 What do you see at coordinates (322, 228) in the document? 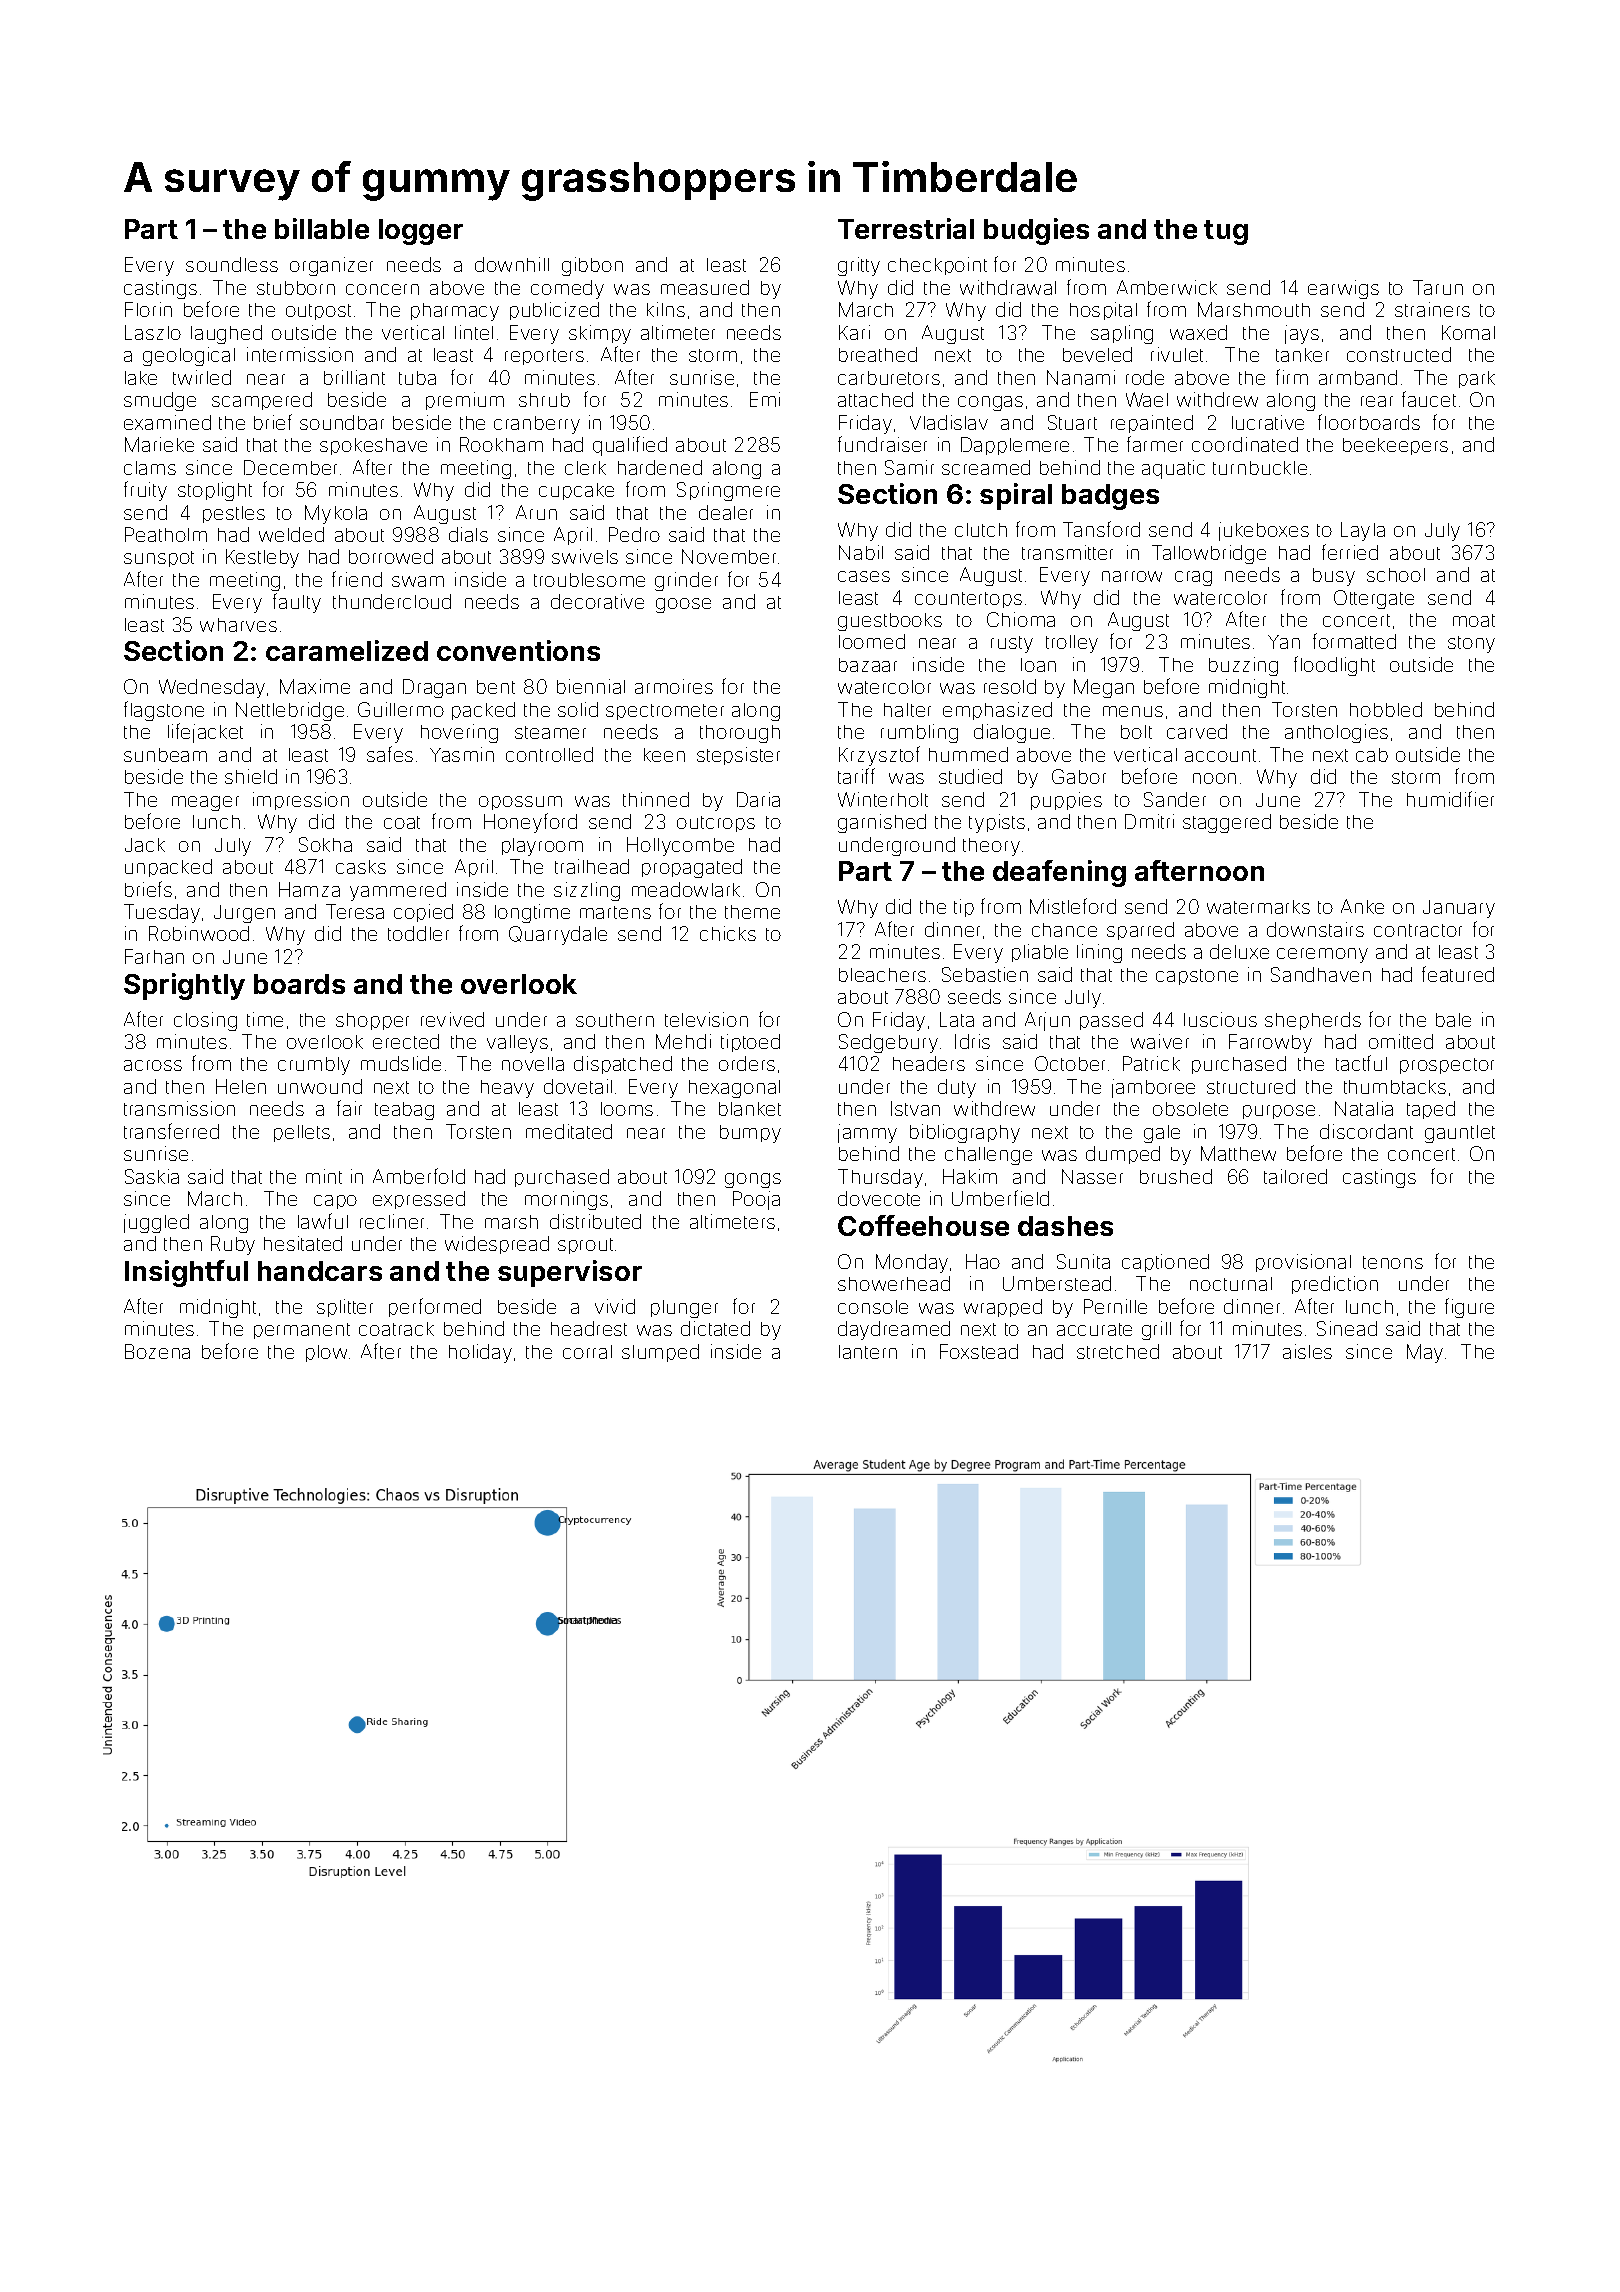
I see `billable` at bounding box center [322, 228].
